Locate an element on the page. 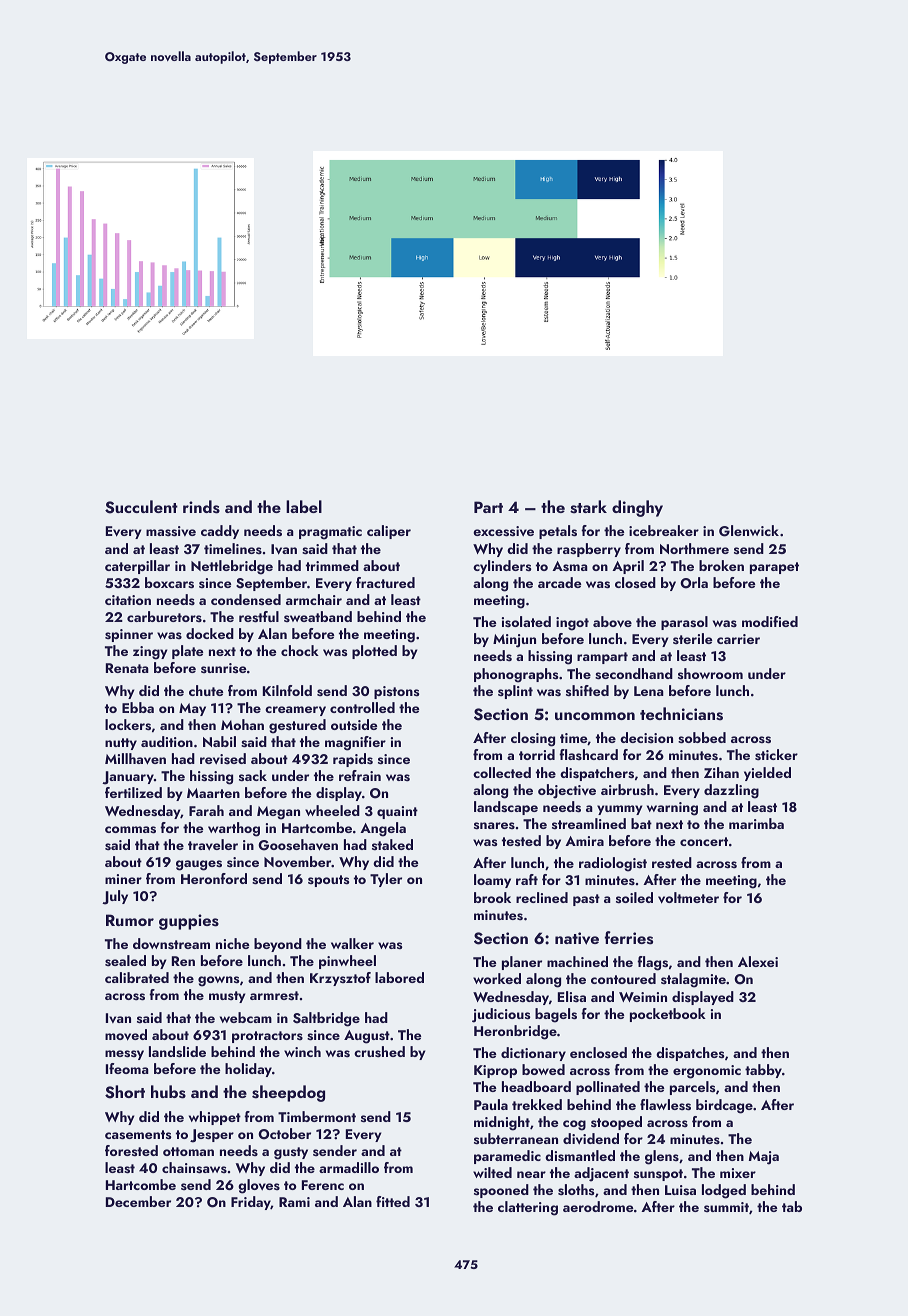  Timbermont is located at coordinates (317, 1116).
